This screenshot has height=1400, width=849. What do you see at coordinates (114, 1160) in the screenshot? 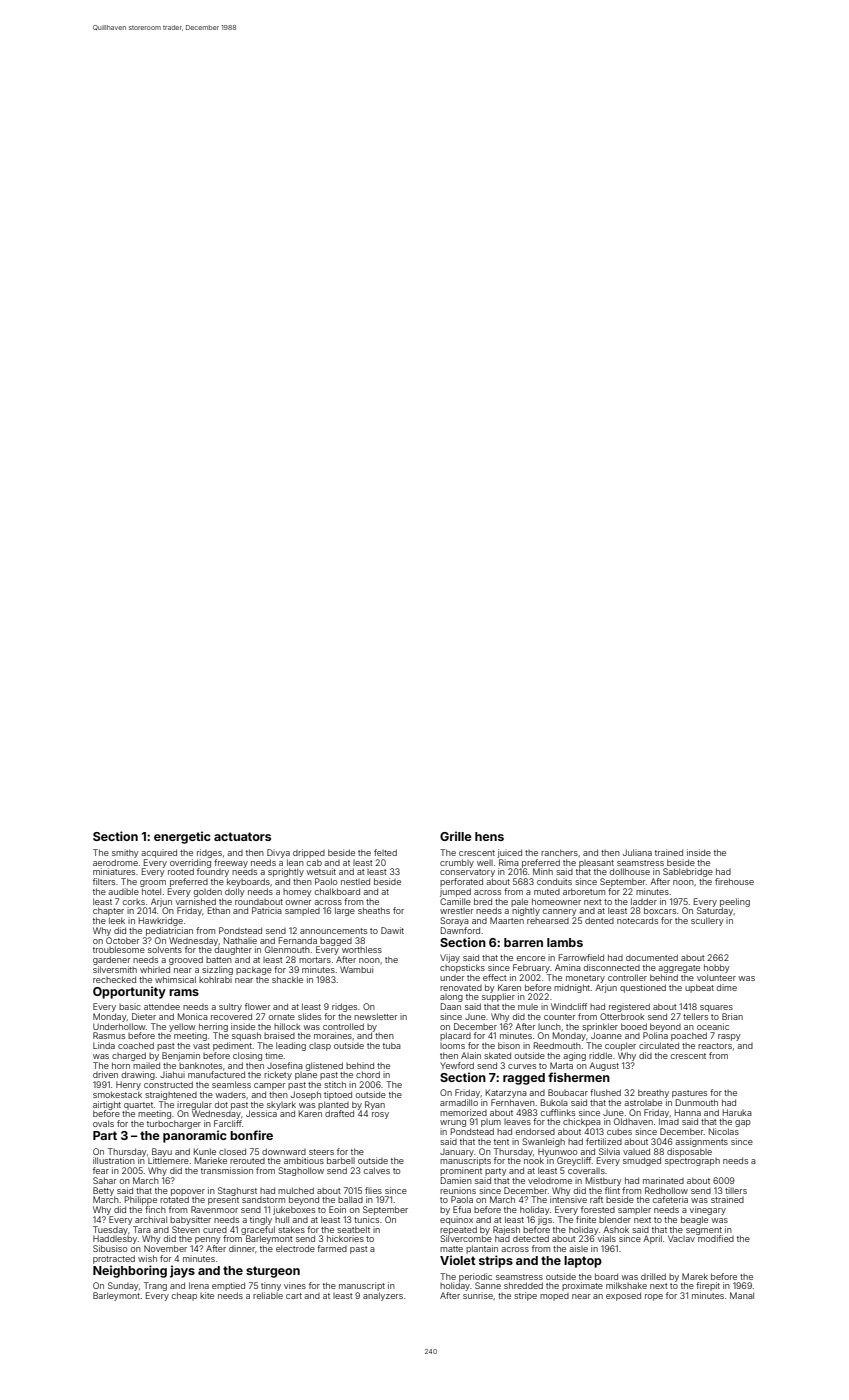
I see `illustration` at bounding box center [114, 1160].
